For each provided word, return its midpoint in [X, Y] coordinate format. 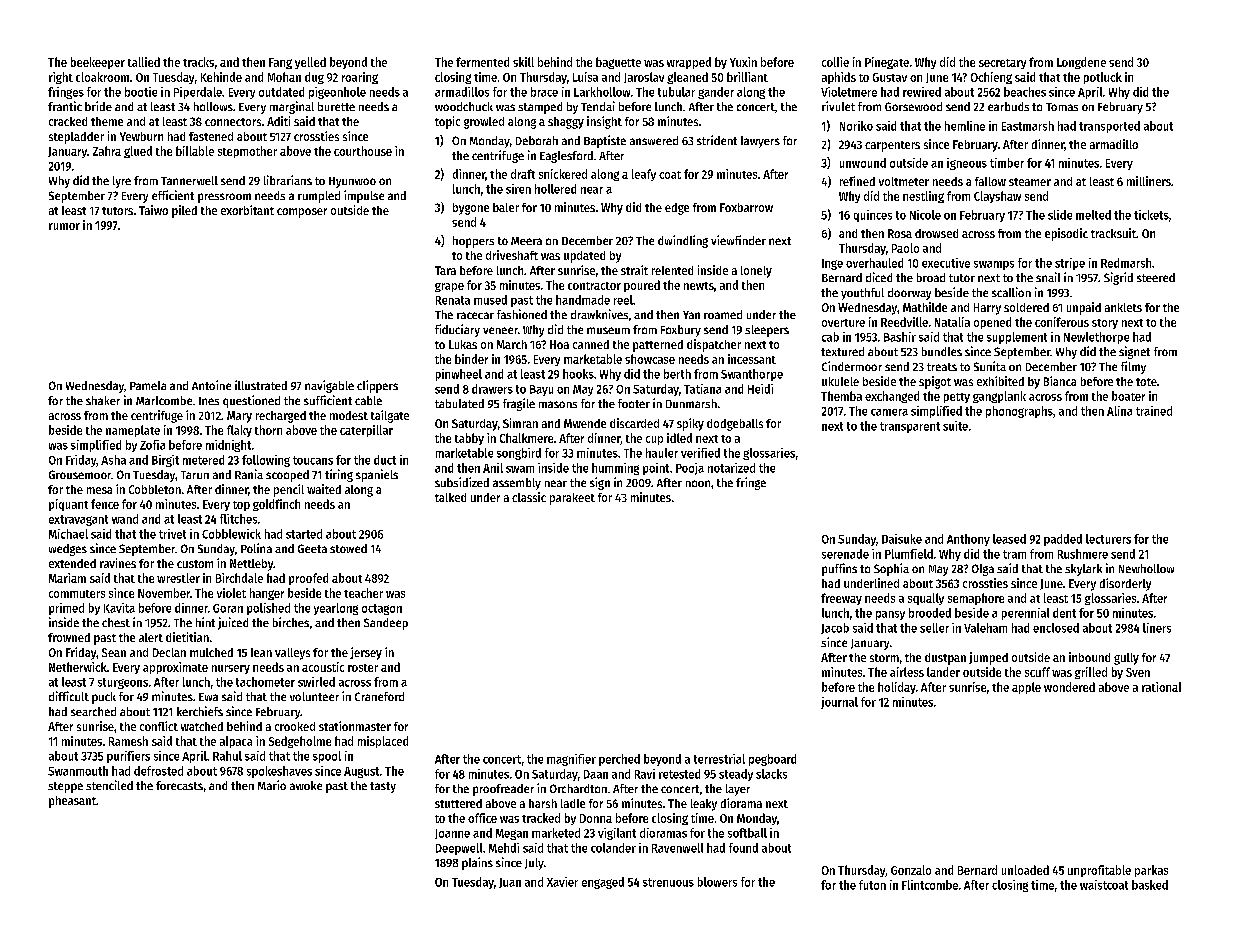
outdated [281, 92]
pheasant [72, 802]
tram [1014, 554]
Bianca [1060, 381]
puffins [839, 569]
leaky [704, 805]
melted [1093, 215]
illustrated [261, 385]
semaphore [976, 599]
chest [116, 622]
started [304, 534]
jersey [366, 653]
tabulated [459, 403]
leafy [644, 175]
